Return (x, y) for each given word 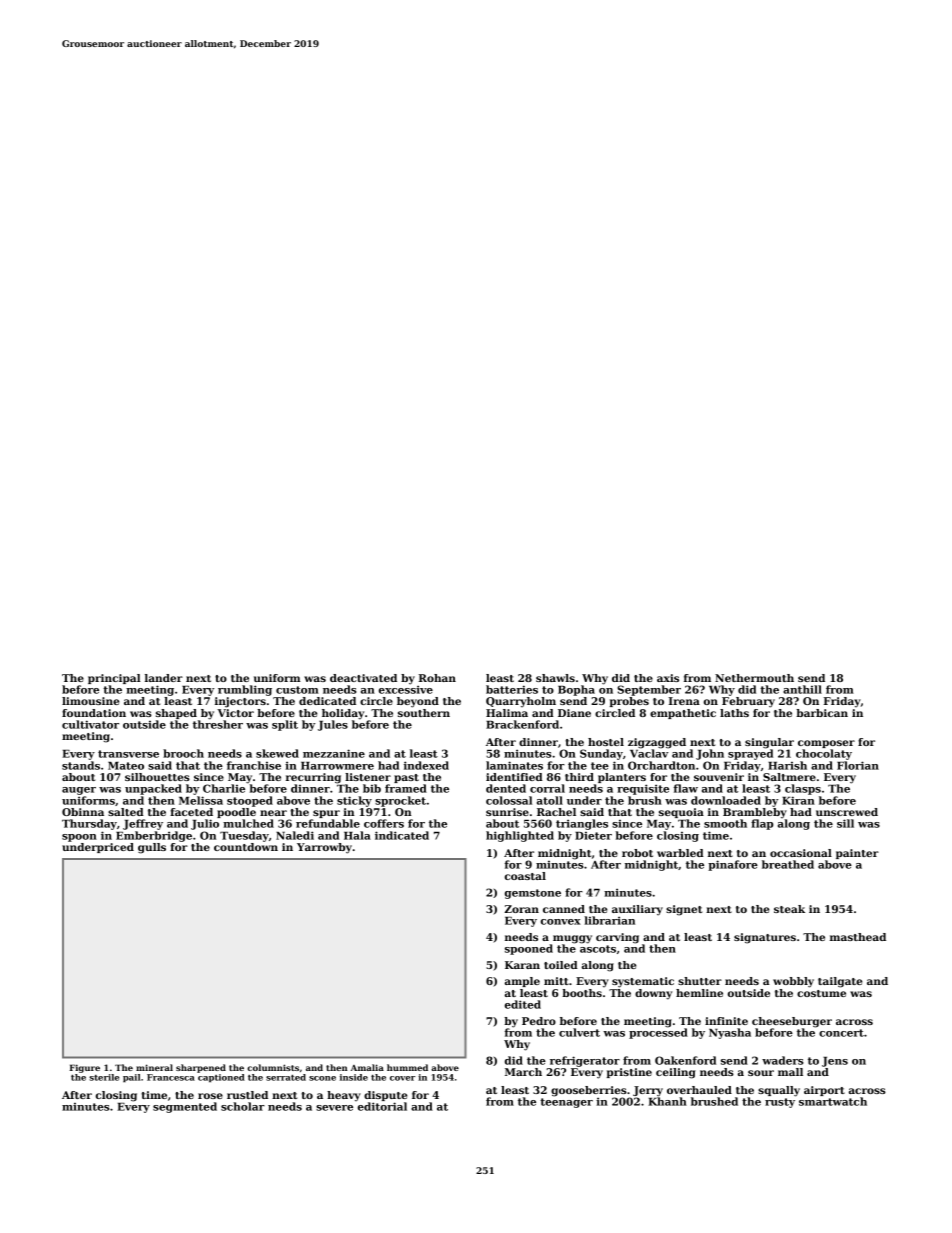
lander (164, 678)
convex (561, 922)
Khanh (667, 1101)
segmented (185, 1107)
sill (845, 823)
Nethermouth (754, 678)
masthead (858, 937)
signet (684, 910)
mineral (154, 1067)
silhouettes (157, 777)
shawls (555, 678)
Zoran (521, 909)
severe (334, 1108)
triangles (582, 824)
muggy (572, 939)
